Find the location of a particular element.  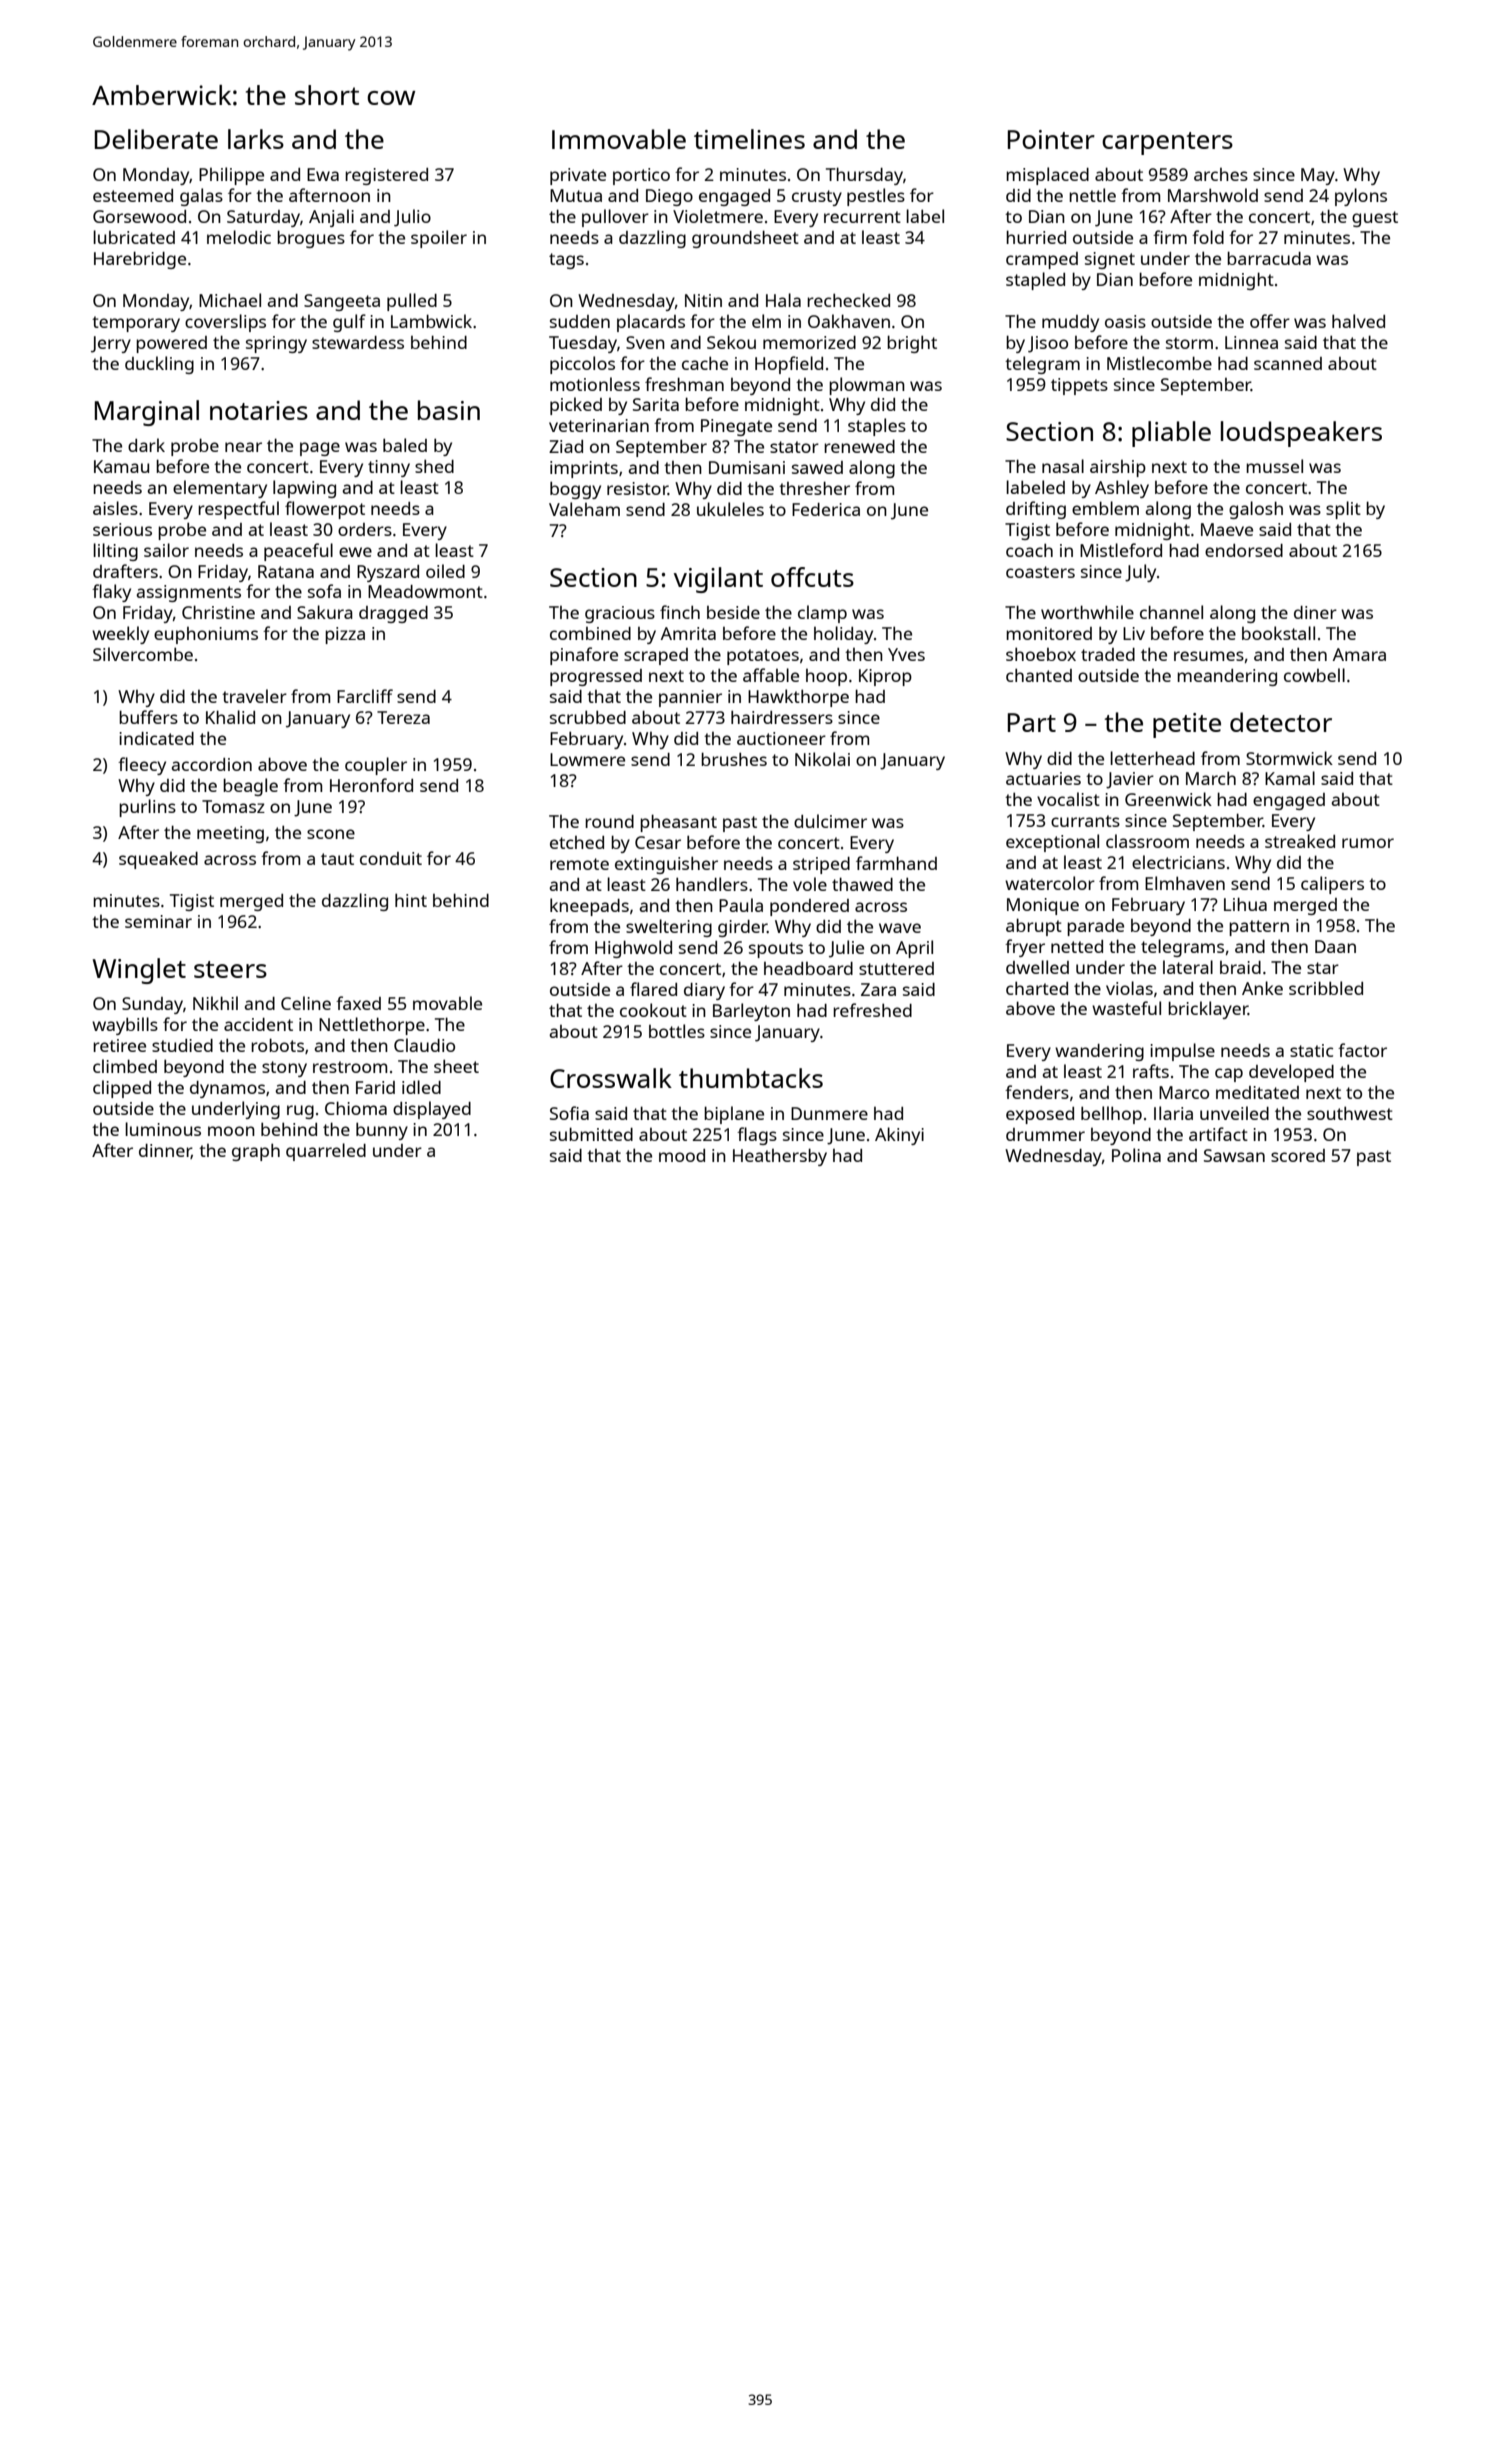

quarreled is located at coordinates (326, 1152).
